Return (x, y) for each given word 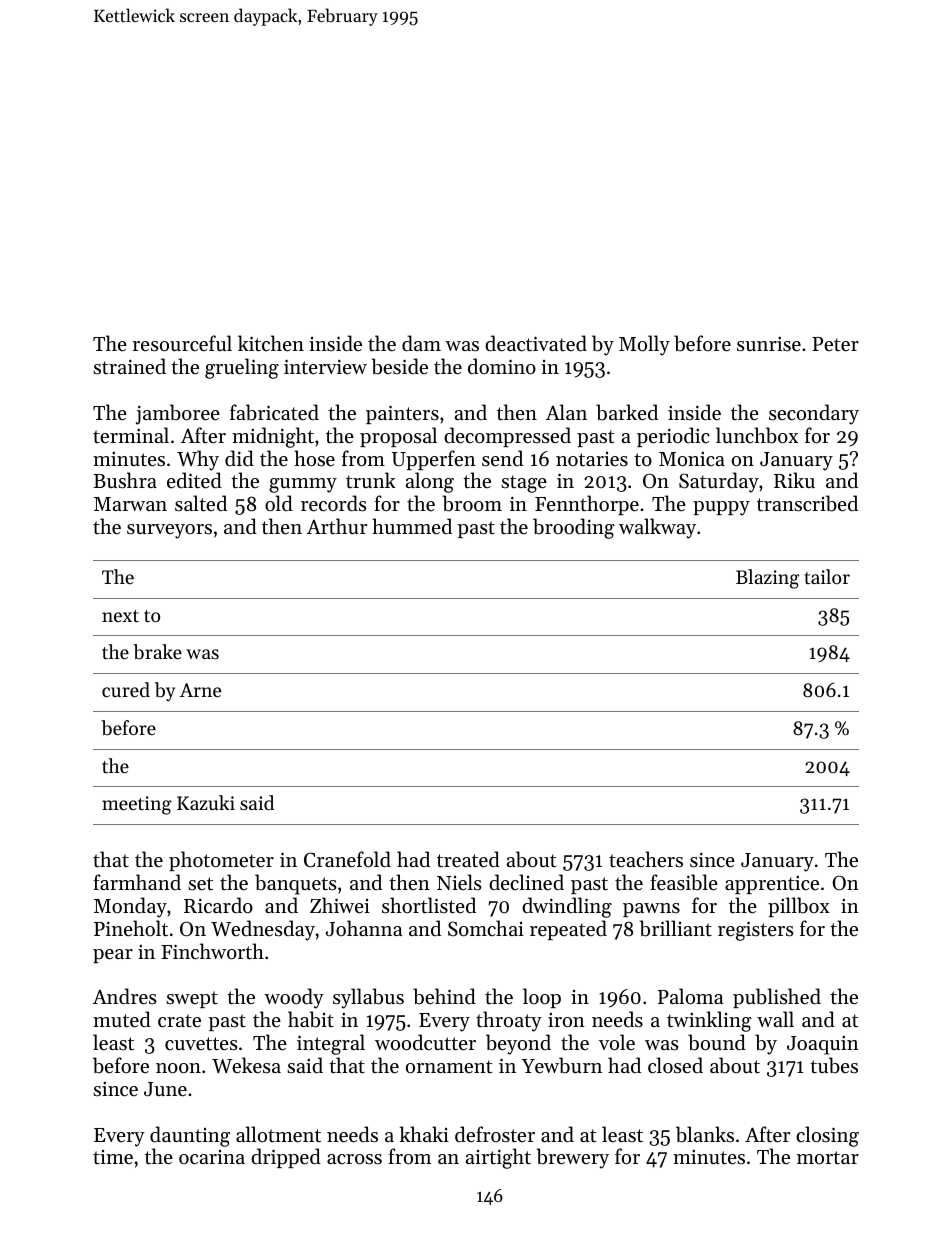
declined (526, 882)
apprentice (772, 885)
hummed (412, 526)
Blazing (767, 579)
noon (178, 1068)
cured (126, 689)
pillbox (799, 907)
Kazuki (206, 802)
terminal (131, 435)
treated (468, 859)
